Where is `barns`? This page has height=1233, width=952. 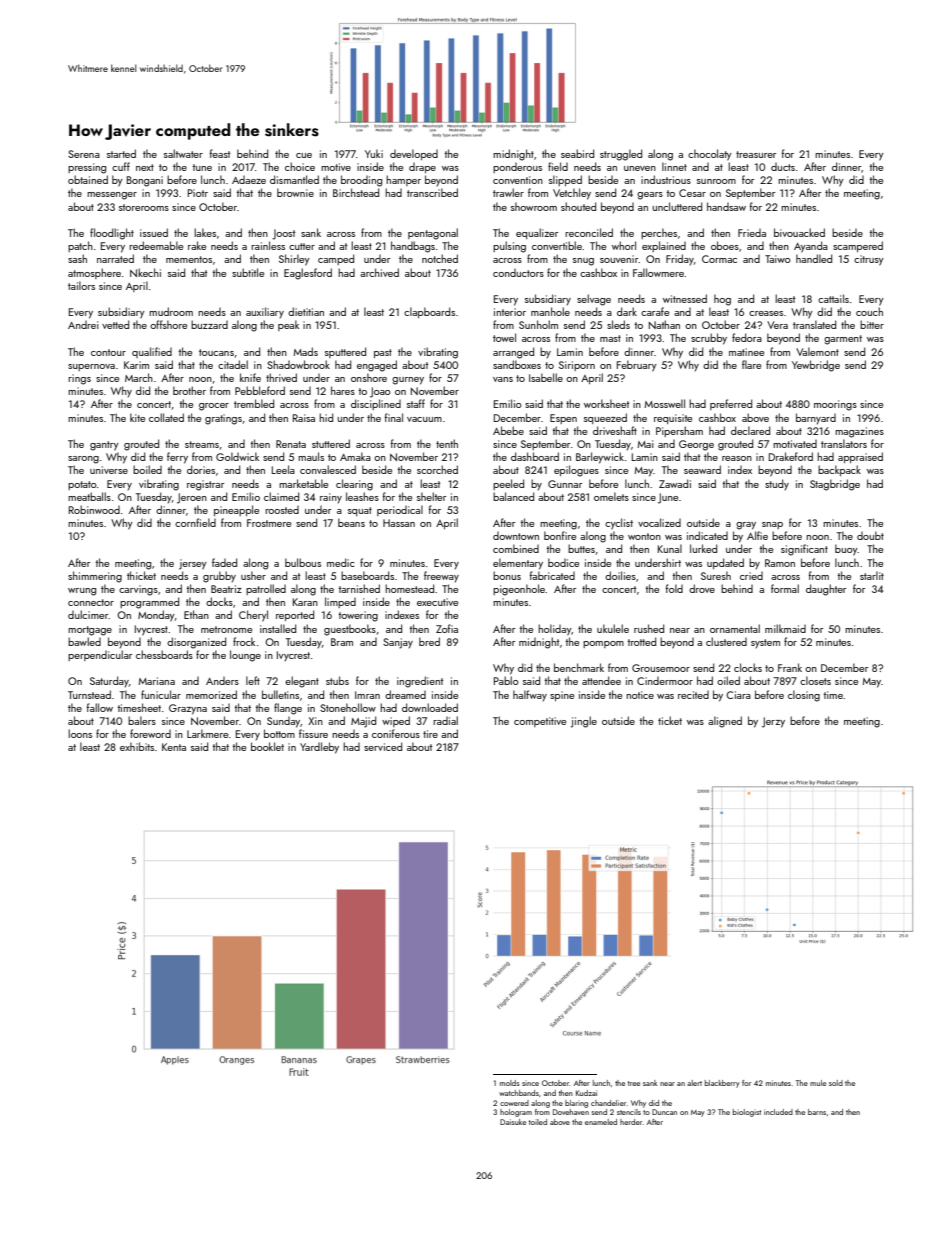
barns is located at coordinates (817, 1112).
